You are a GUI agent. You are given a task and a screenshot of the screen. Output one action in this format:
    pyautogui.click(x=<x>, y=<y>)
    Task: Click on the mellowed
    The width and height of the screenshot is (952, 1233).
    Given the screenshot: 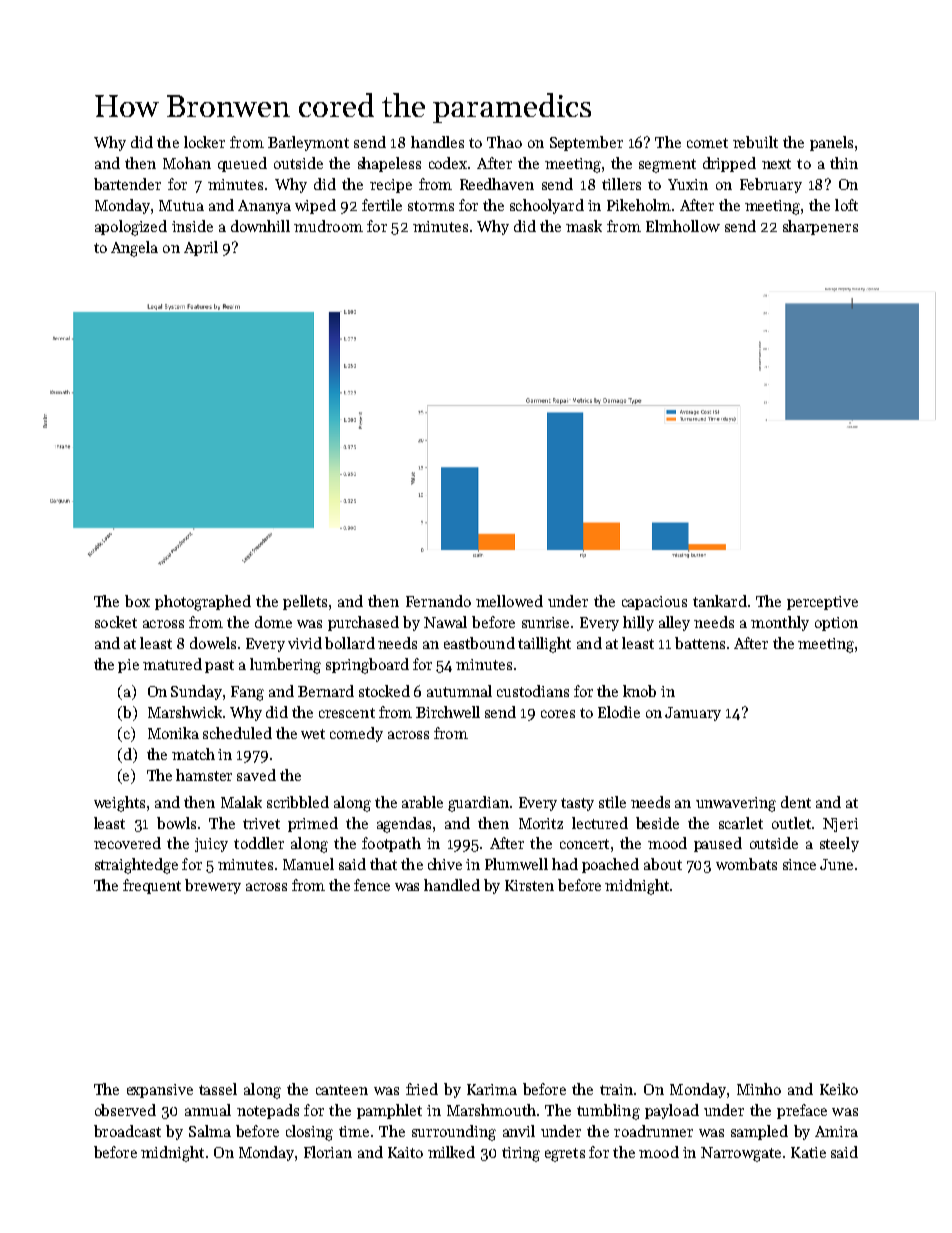 What is the action you would take?
    pyautogui.click(x=509, y=601)
